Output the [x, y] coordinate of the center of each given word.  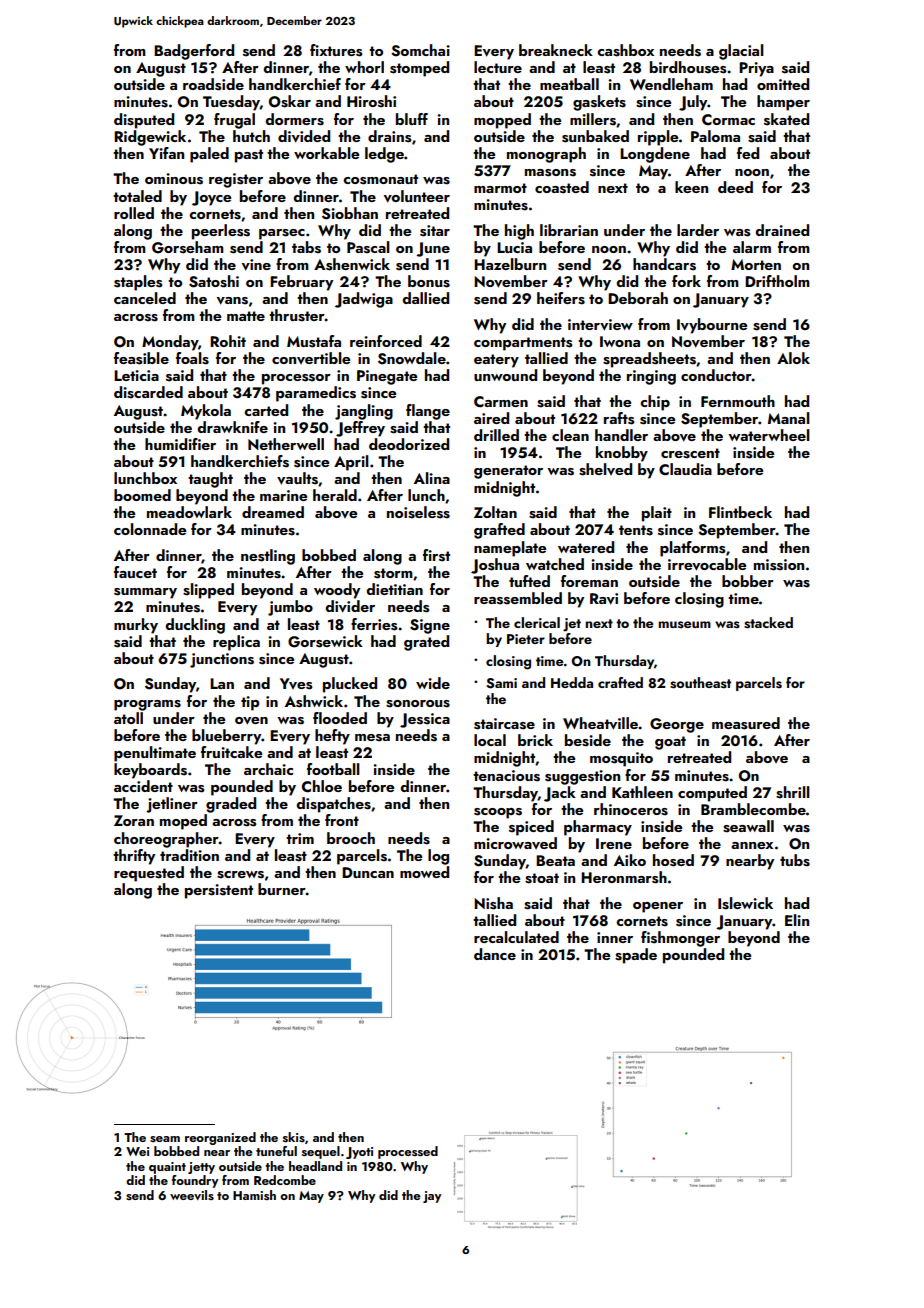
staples [138, 283]
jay [432, 1197]
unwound [505, 375]
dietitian [394, 589]
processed [408, 1152]
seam [165, 1139]
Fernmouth [738, 401]
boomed [142, 495]
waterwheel [769, 435]
